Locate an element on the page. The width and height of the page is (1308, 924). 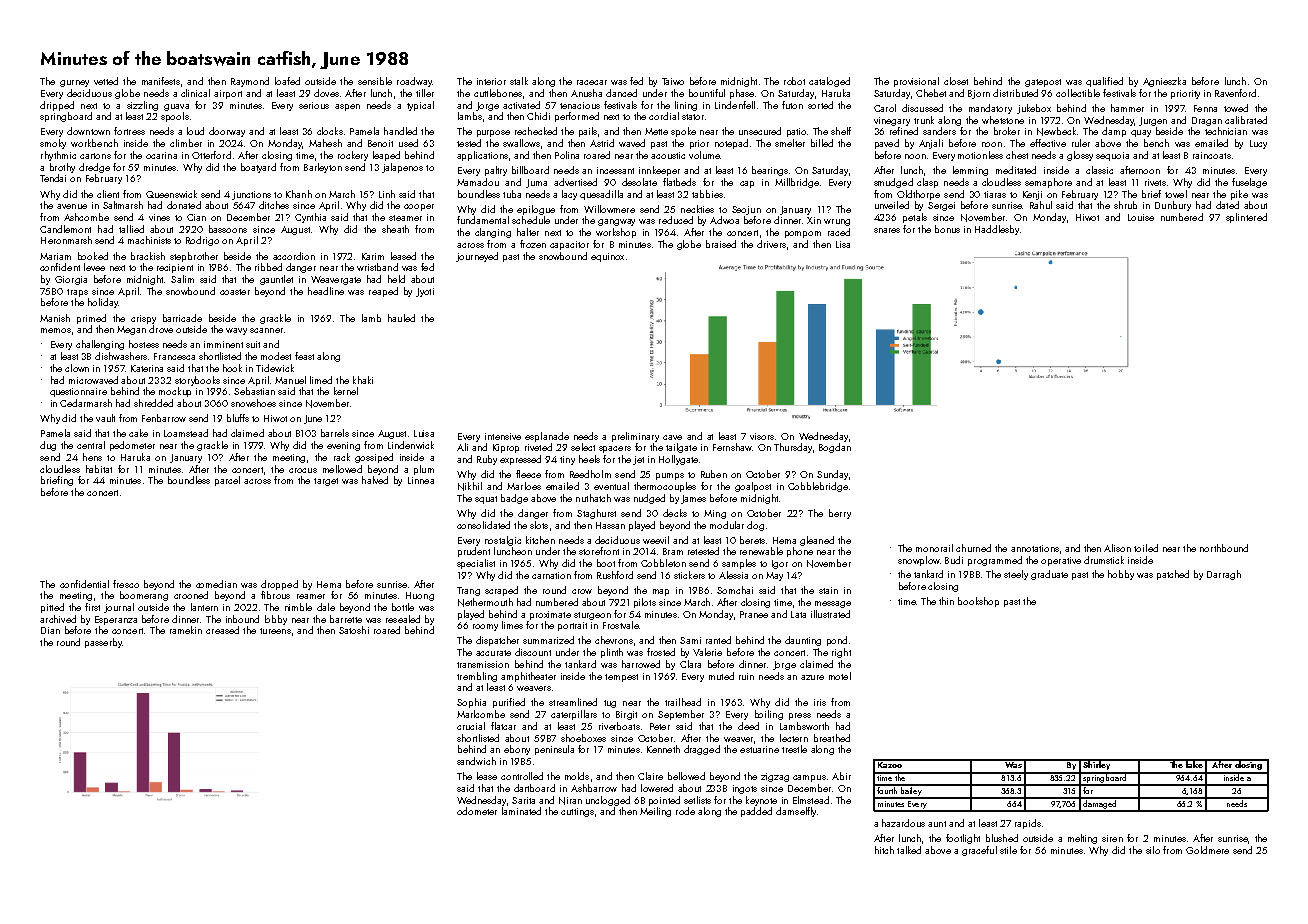
gatepost is located at coordinates (1043, 83).
